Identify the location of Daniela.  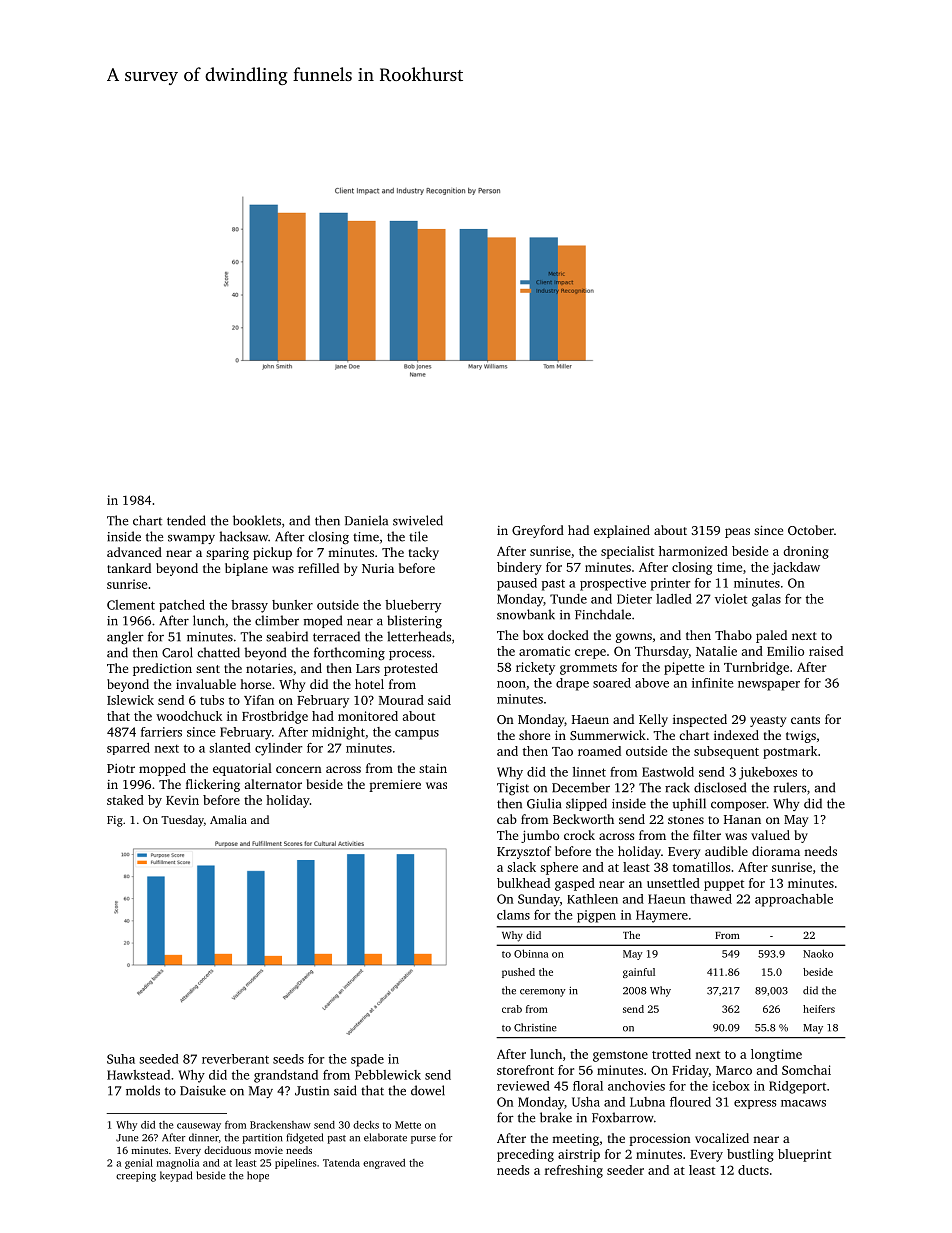
(366, 520).
